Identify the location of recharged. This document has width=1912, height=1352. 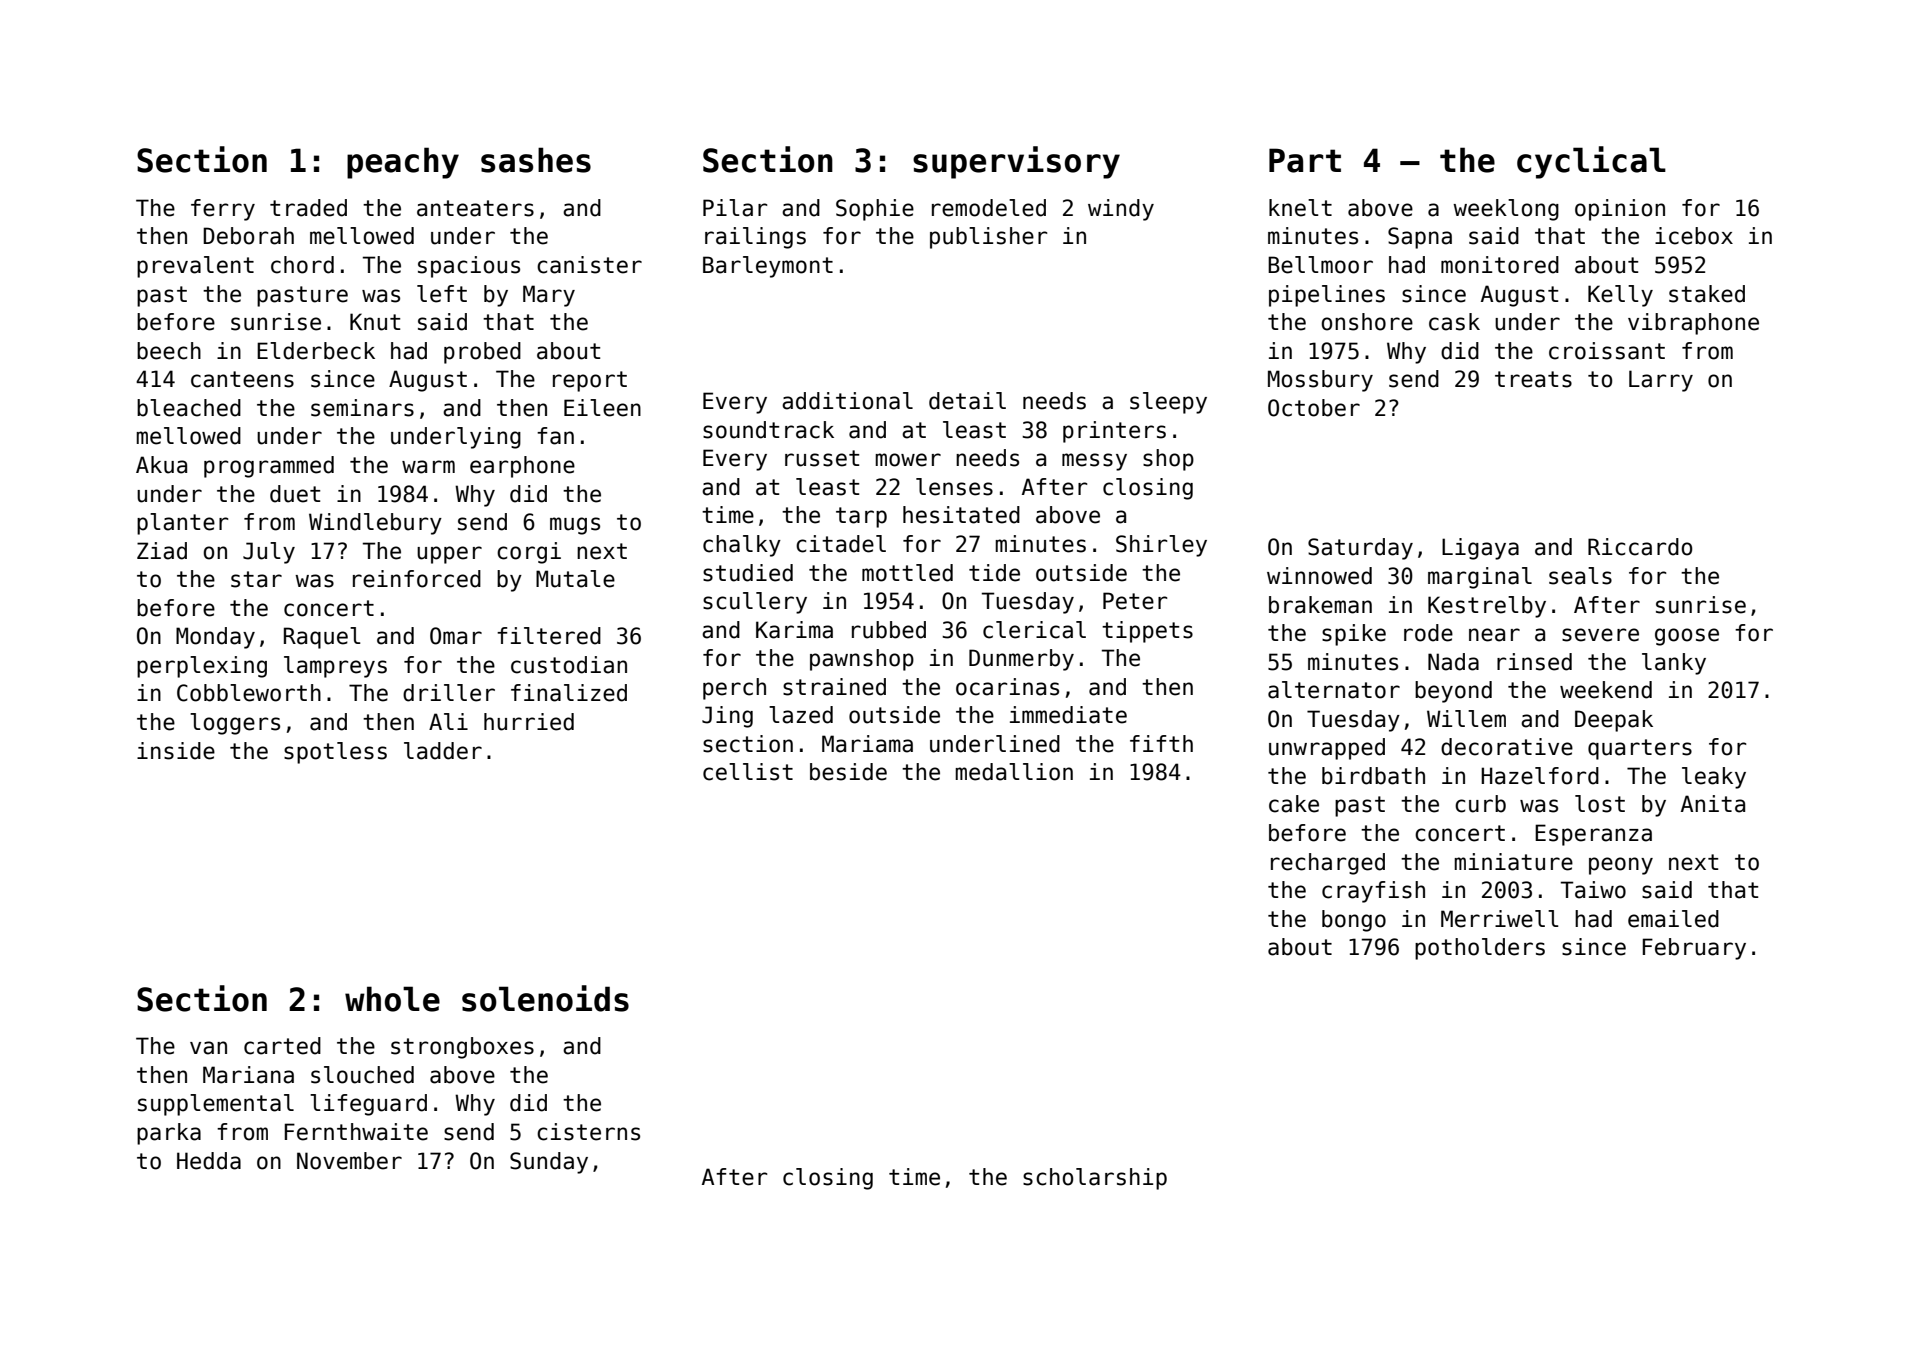
(1328, 864).
